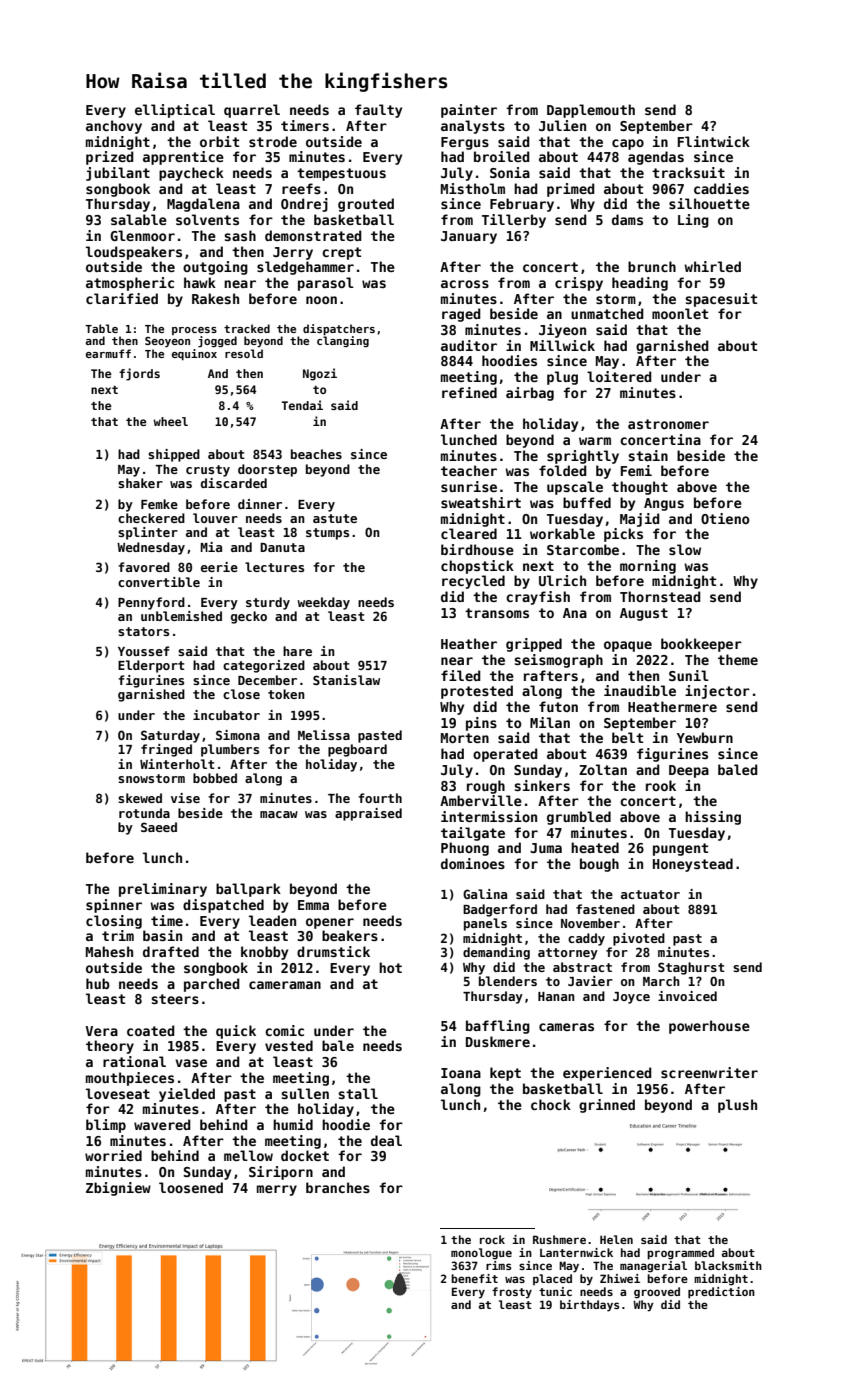 This document has width=849, height=1400. Describe the element at coordinates (339, 329) in the document. I see `dispatchers` at that location.
